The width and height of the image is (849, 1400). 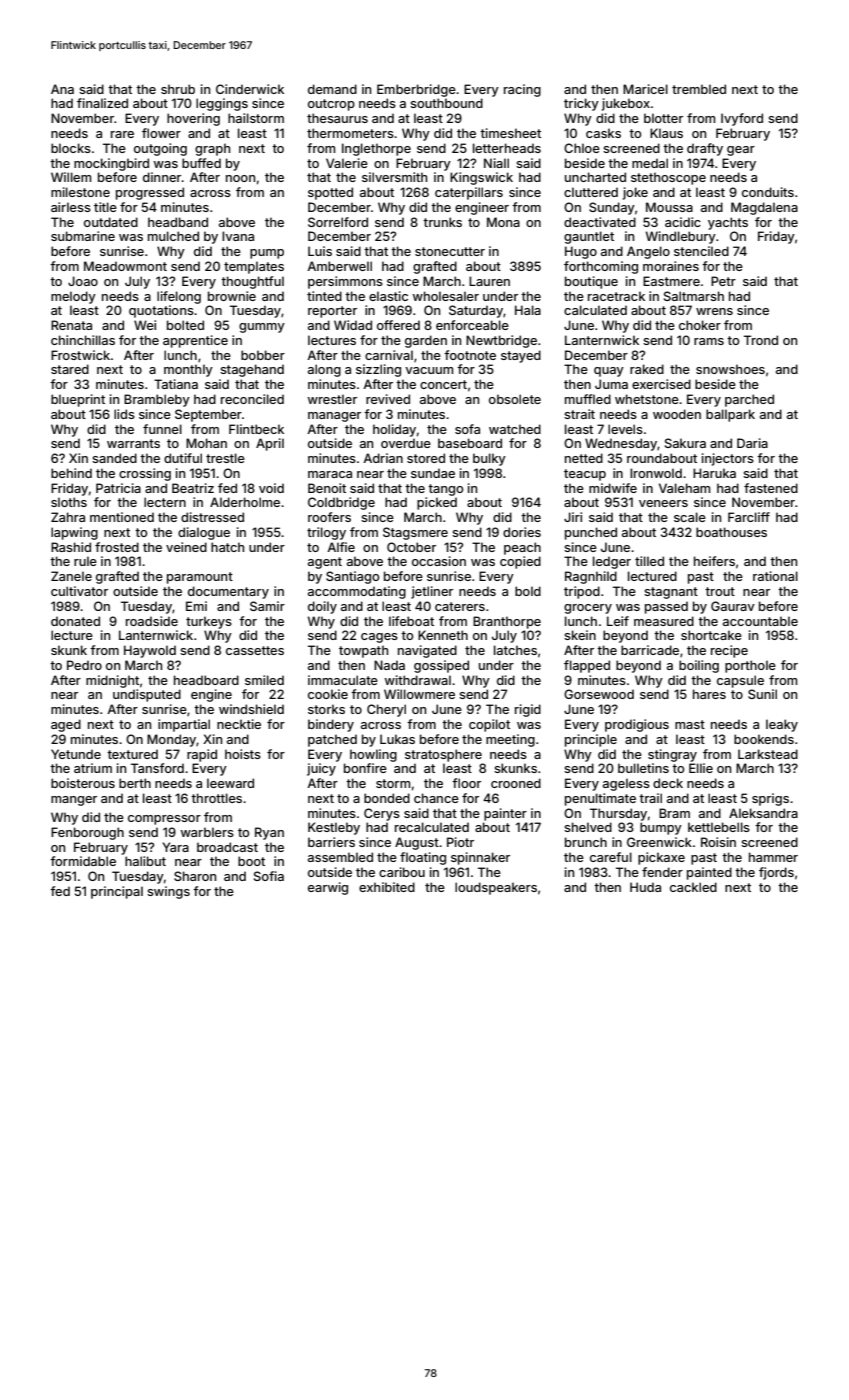 What do you see at coordinates (581, 252) in the image?
I see `Hugo` at bounding box center [581, 252].
